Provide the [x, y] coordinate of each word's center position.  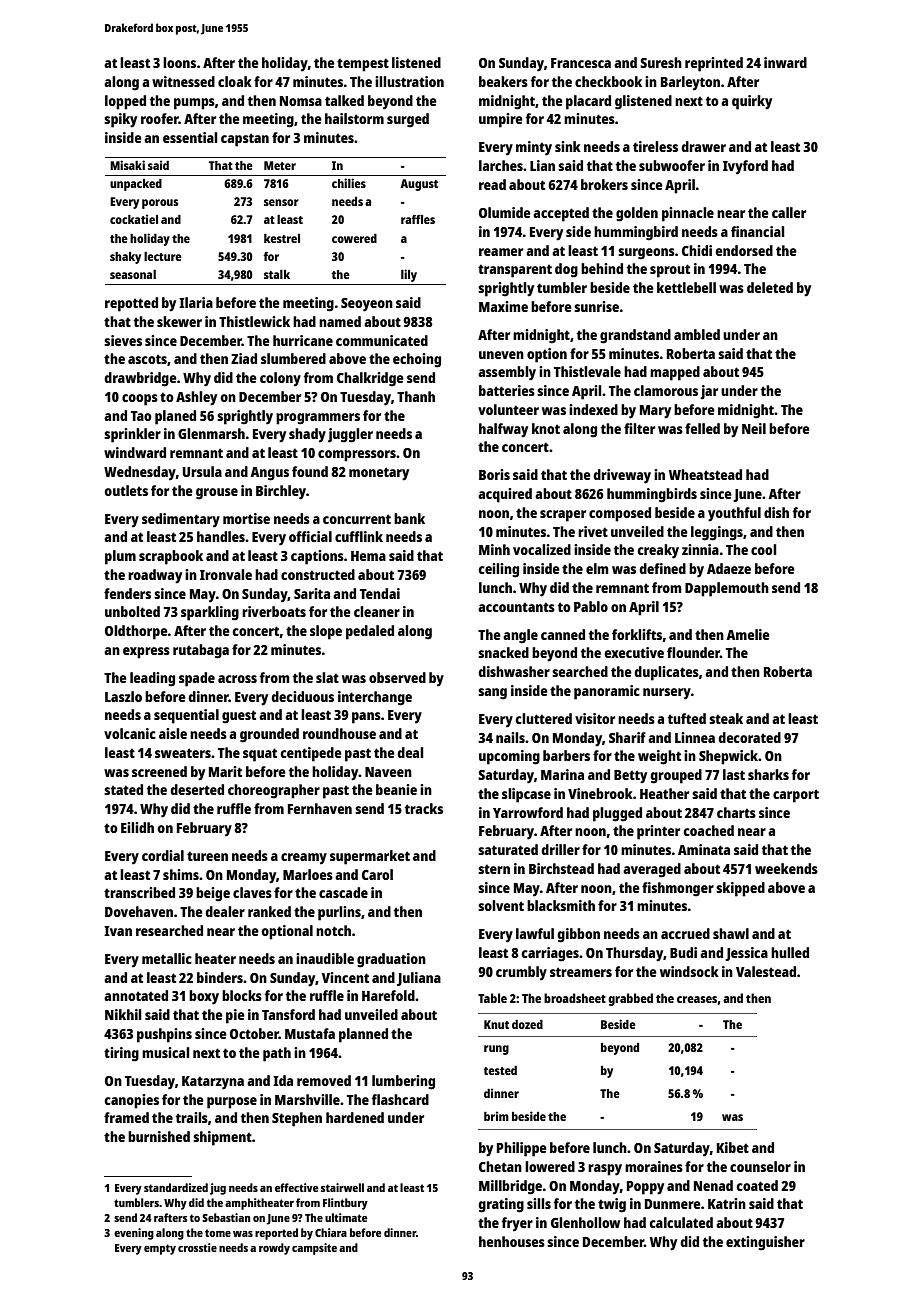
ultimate [346, 1217]
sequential [186, 716]
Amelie [748, 634]
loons [179, 62]
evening [134, 1234]
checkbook [608, 81]
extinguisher [765, 1243]
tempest [363, 65]
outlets [126, 490]
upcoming [509, 757]
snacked [503, 652]
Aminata [704, 849]
